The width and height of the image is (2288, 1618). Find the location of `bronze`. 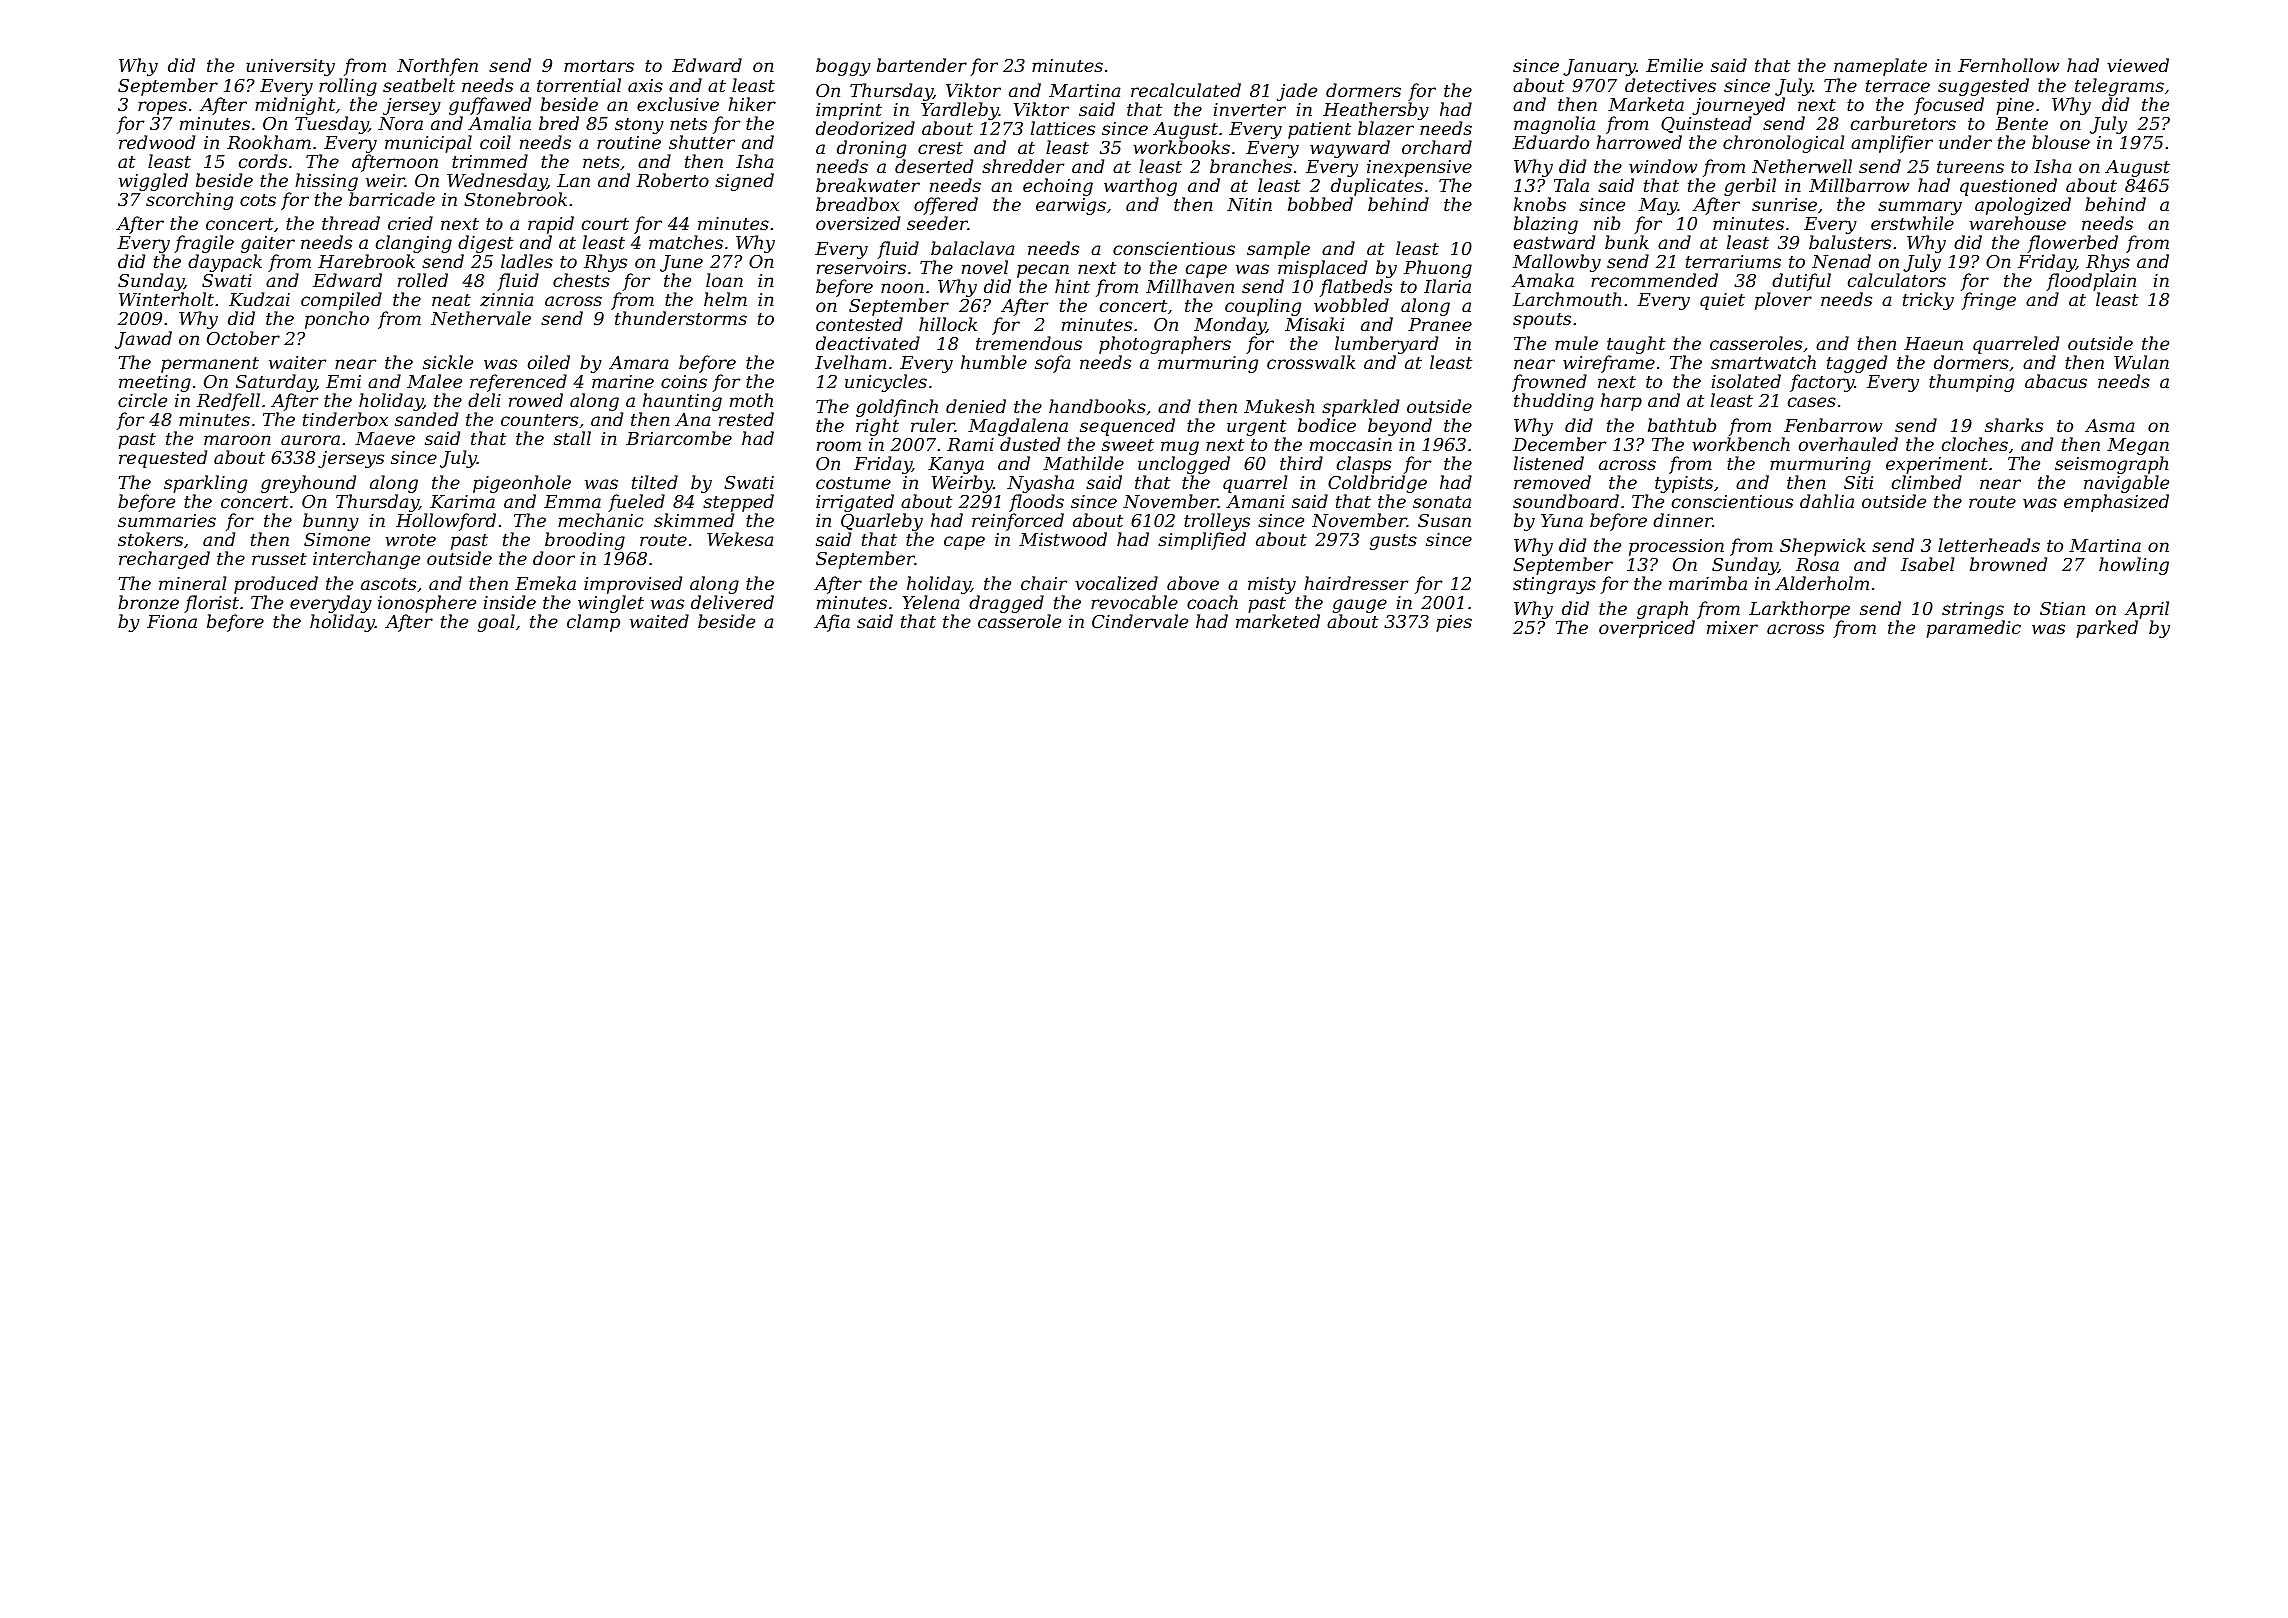

bronze is located at coordinates (148, 602).
